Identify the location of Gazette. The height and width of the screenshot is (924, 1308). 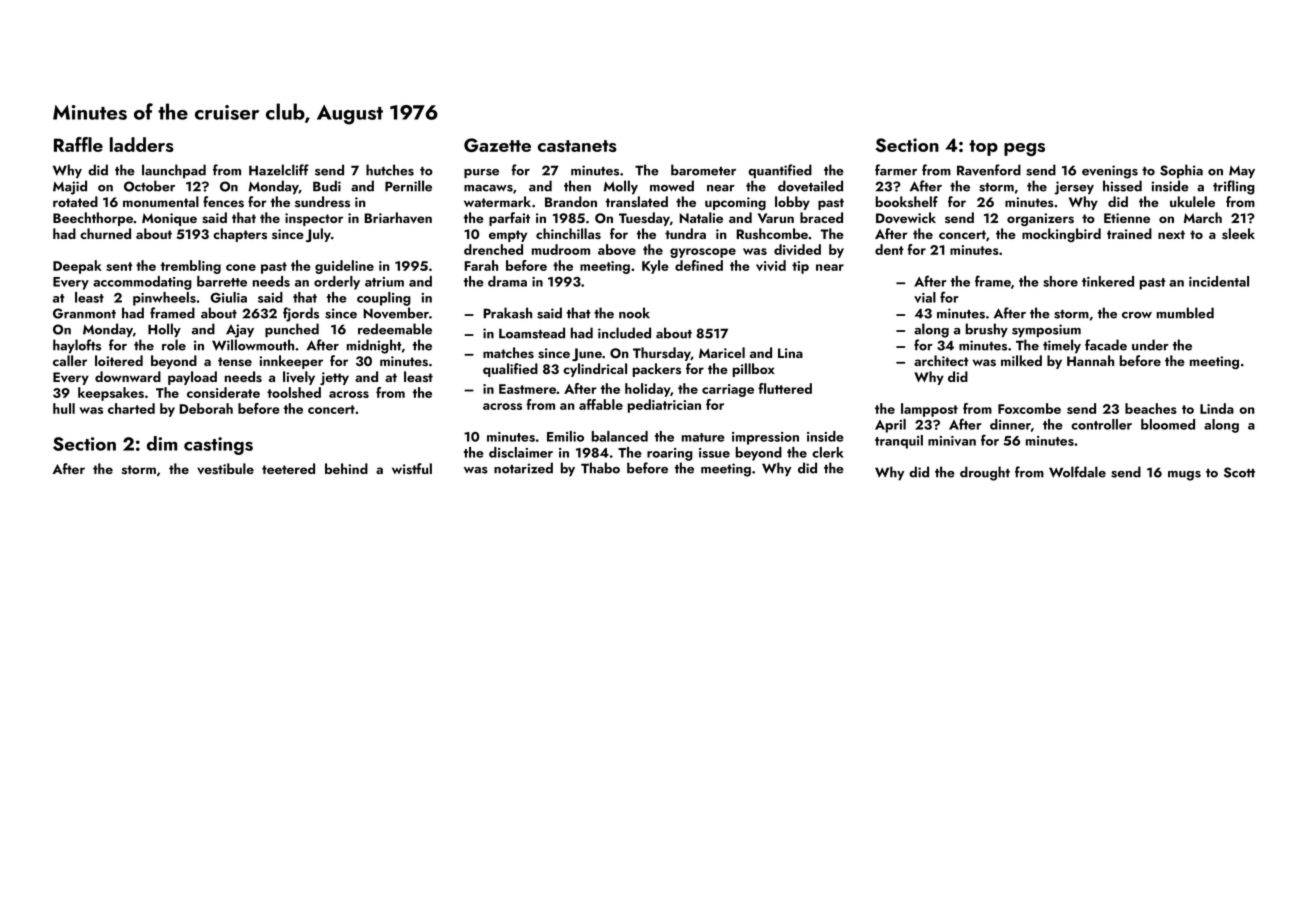
(497, 145).
